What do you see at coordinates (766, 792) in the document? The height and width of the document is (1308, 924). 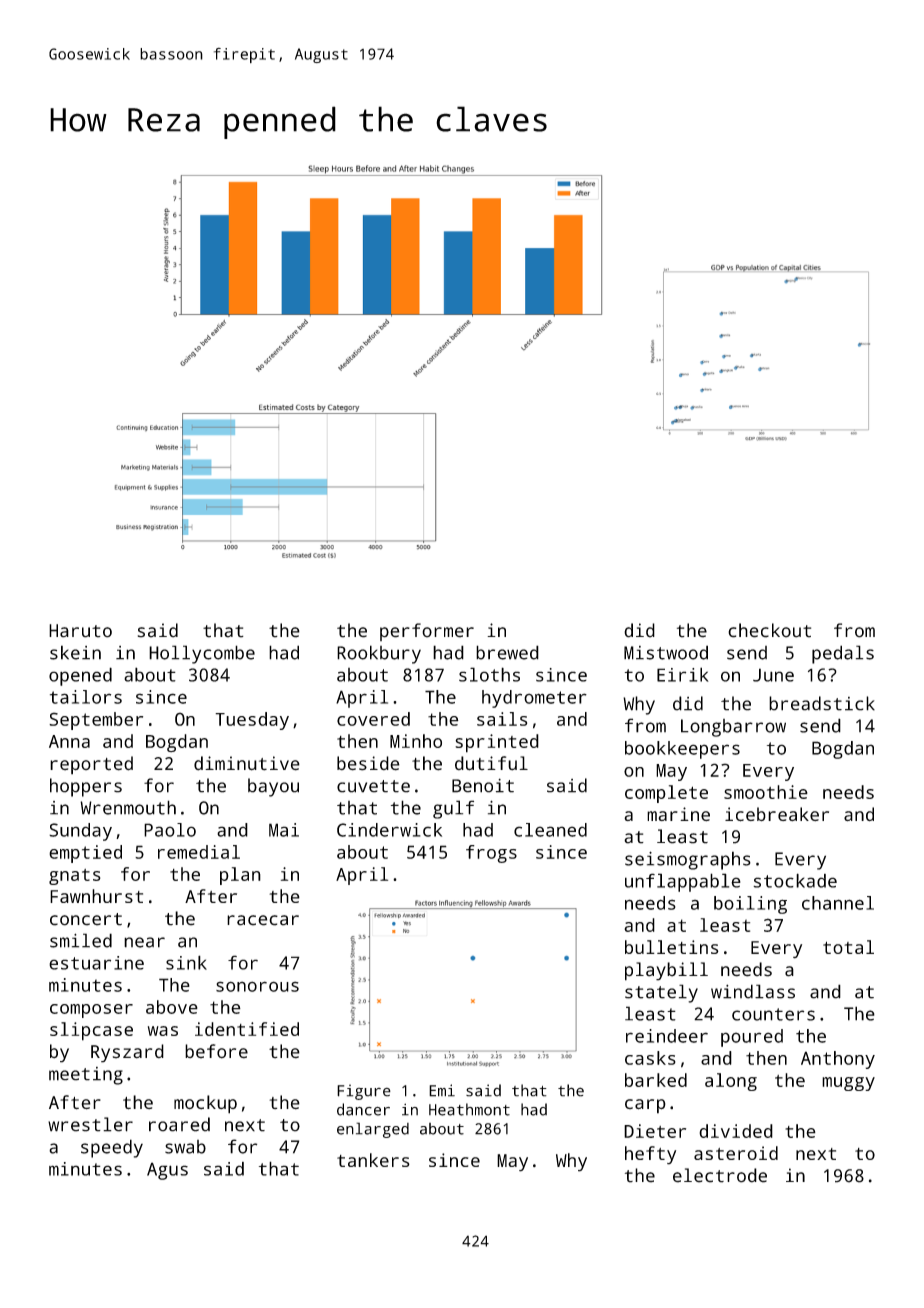 I see `smoothie` at bounding box center [766, 792].
